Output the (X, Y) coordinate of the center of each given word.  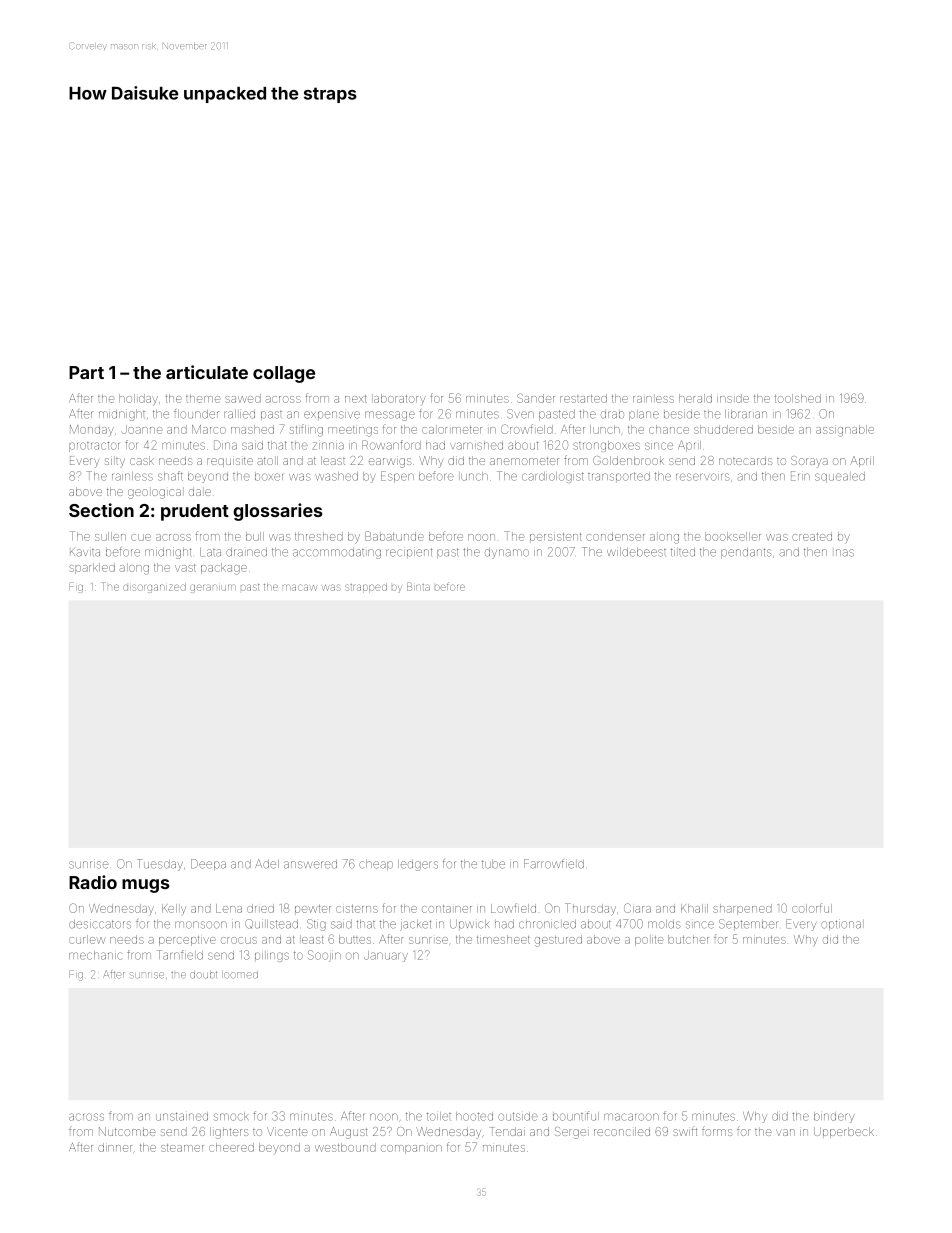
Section (101, 510)
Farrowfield (554, 864)
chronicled (547, 924)
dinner (115, 1147)
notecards (746, 460)
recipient (409, 552)
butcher (688, 939)
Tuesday (160, 865)
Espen (397, 477)
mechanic (95, 955)
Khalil (694, 908)
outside (518, 1116)
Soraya (809, 462)
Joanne (142, 429)
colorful (812, 908)
